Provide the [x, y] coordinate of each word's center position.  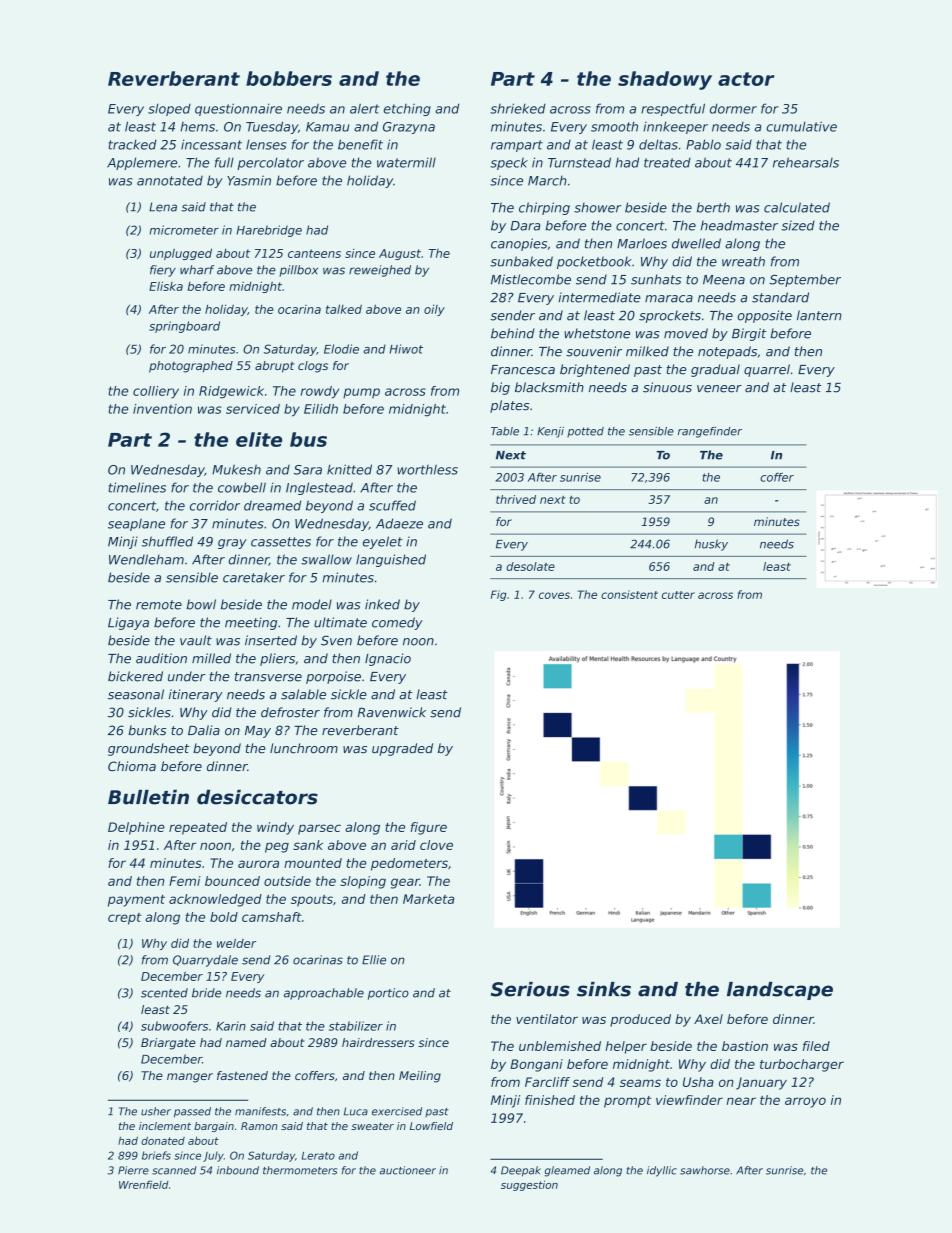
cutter [678, 595]
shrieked [518, 108]
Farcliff [547, 1082]
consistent [629, 594]
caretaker [254, 577]
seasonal [136, 694]
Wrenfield [143, 1184]
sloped [169, 109]
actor [746, 79]
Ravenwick [392, 712]
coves [554, 595]
